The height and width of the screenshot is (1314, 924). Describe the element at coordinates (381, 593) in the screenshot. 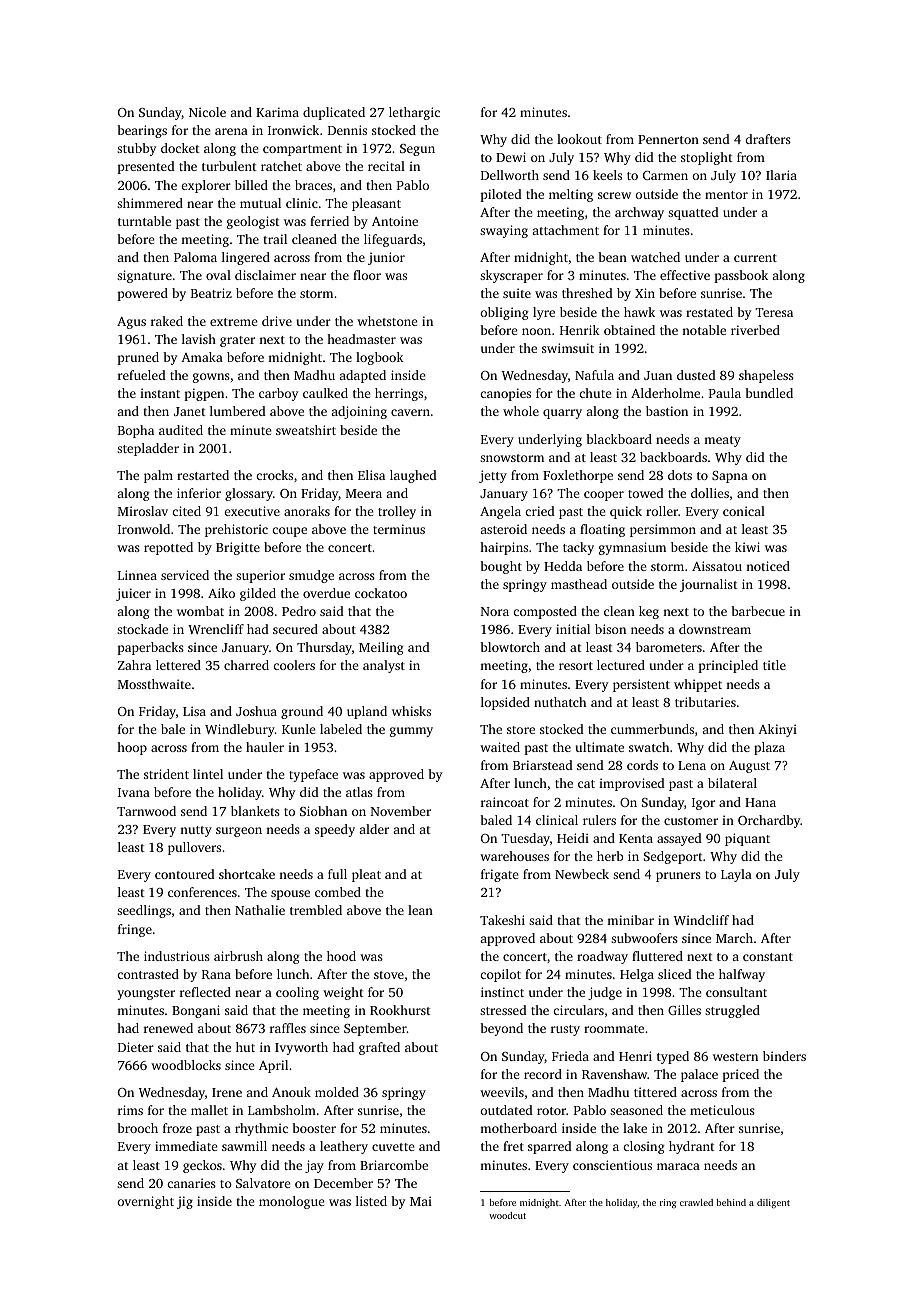

I see `cockatoo` at that location.
